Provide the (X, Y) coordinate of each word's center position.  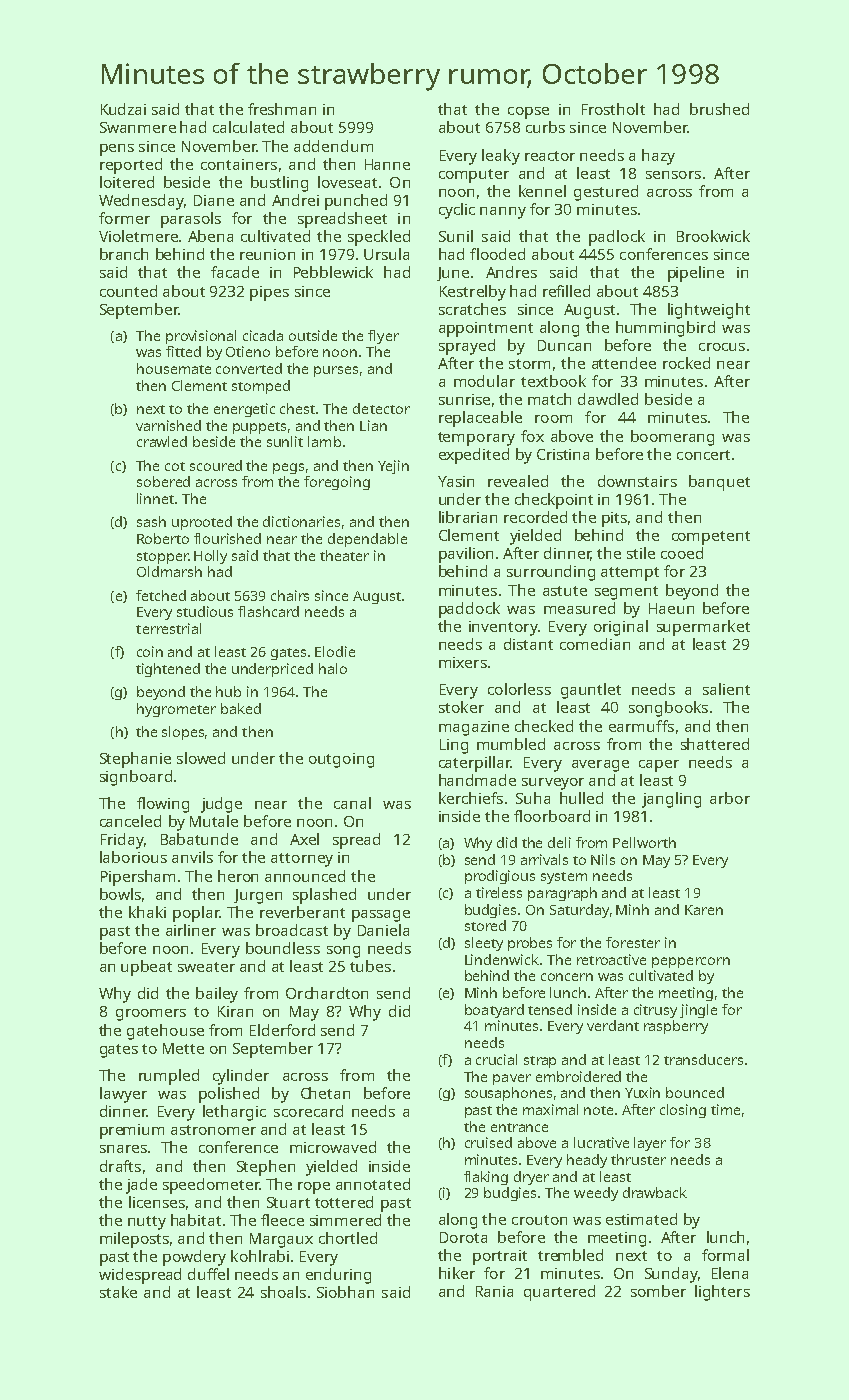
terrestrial (168, 628)
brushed (719, 109)
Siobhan (345, 1292)
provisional (201, 337)
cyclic (457, 211)
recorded (535, 517)
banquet (719, 483)
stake (118, 1292)
